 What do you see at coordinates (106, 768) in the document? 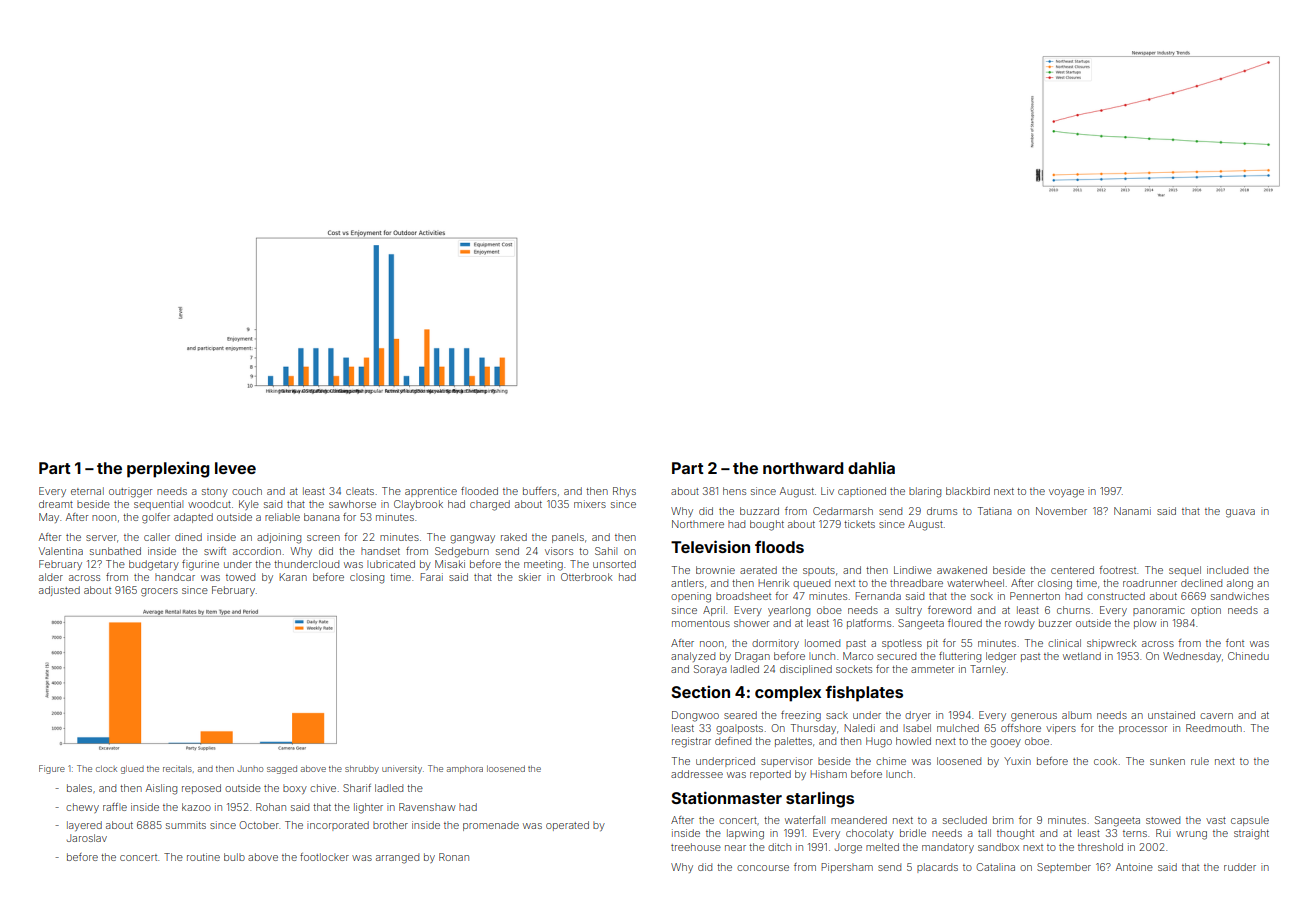
I see `clock` at bounding box center [106, 768].
